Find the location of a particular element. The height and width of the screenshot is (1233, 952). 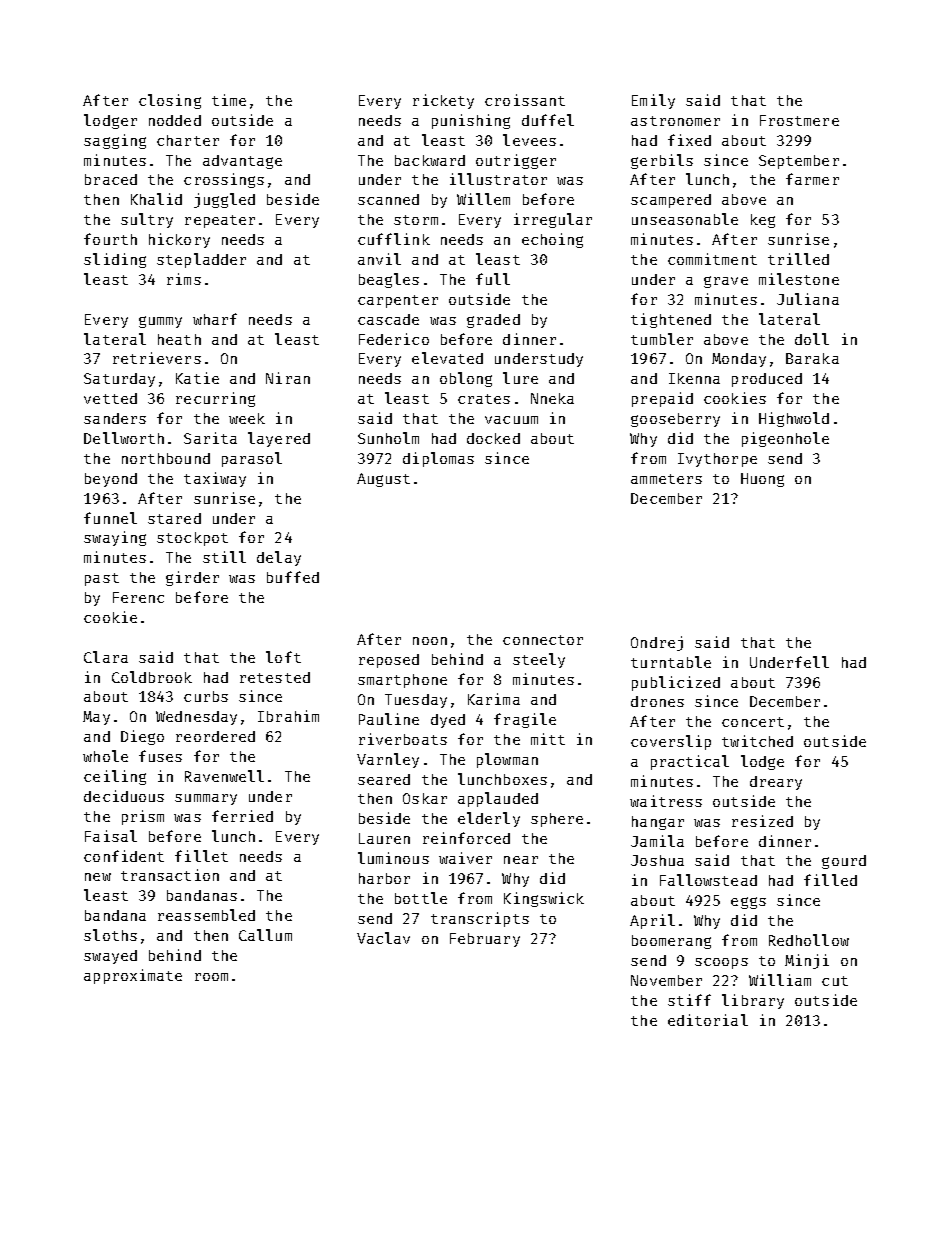

reposed is located at coordinates (389, 661).
